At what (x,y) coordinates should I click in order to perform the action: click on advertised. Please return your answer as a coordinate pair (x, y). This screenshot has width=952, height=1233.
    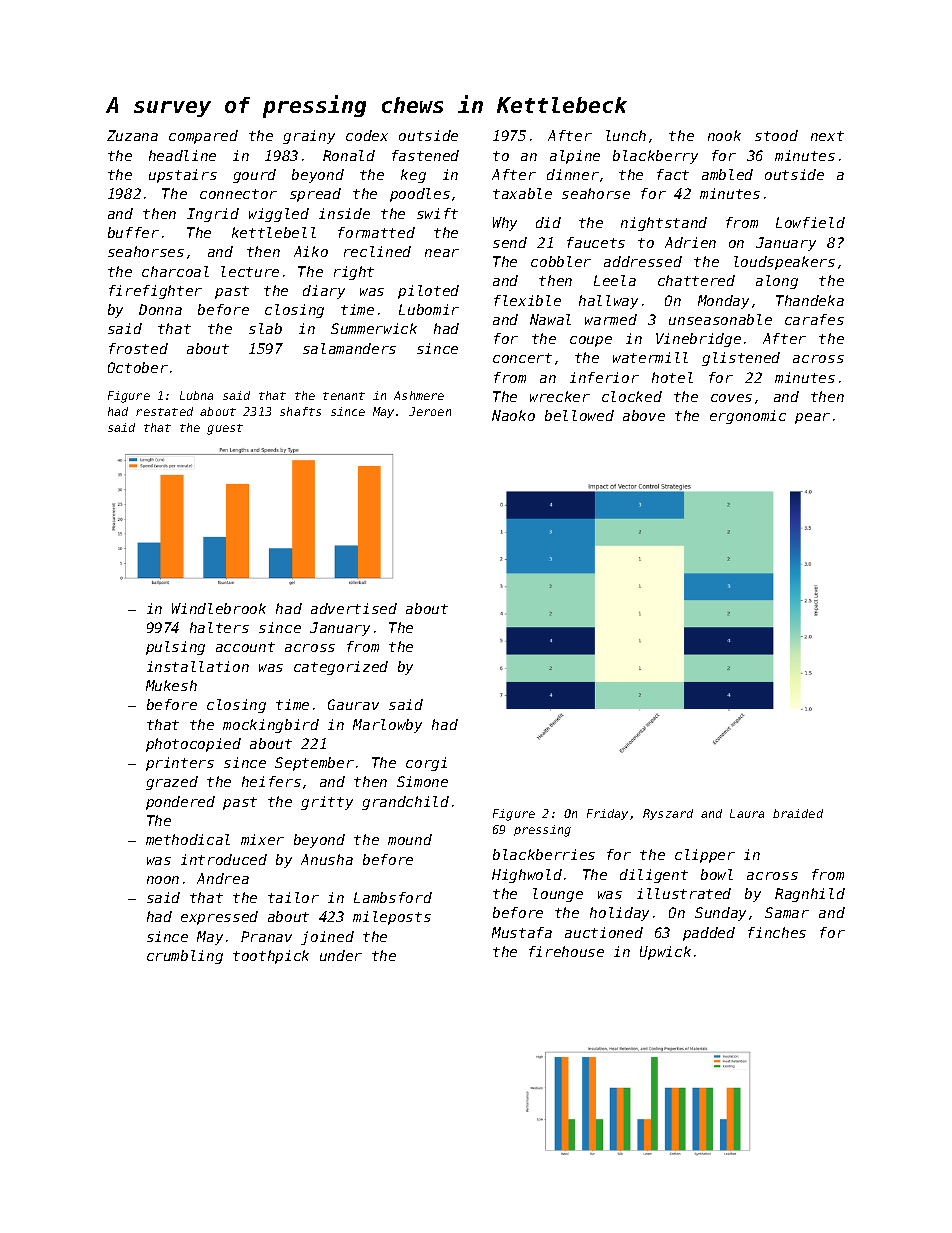
    Looking at the image, I should click on (354, 608).
